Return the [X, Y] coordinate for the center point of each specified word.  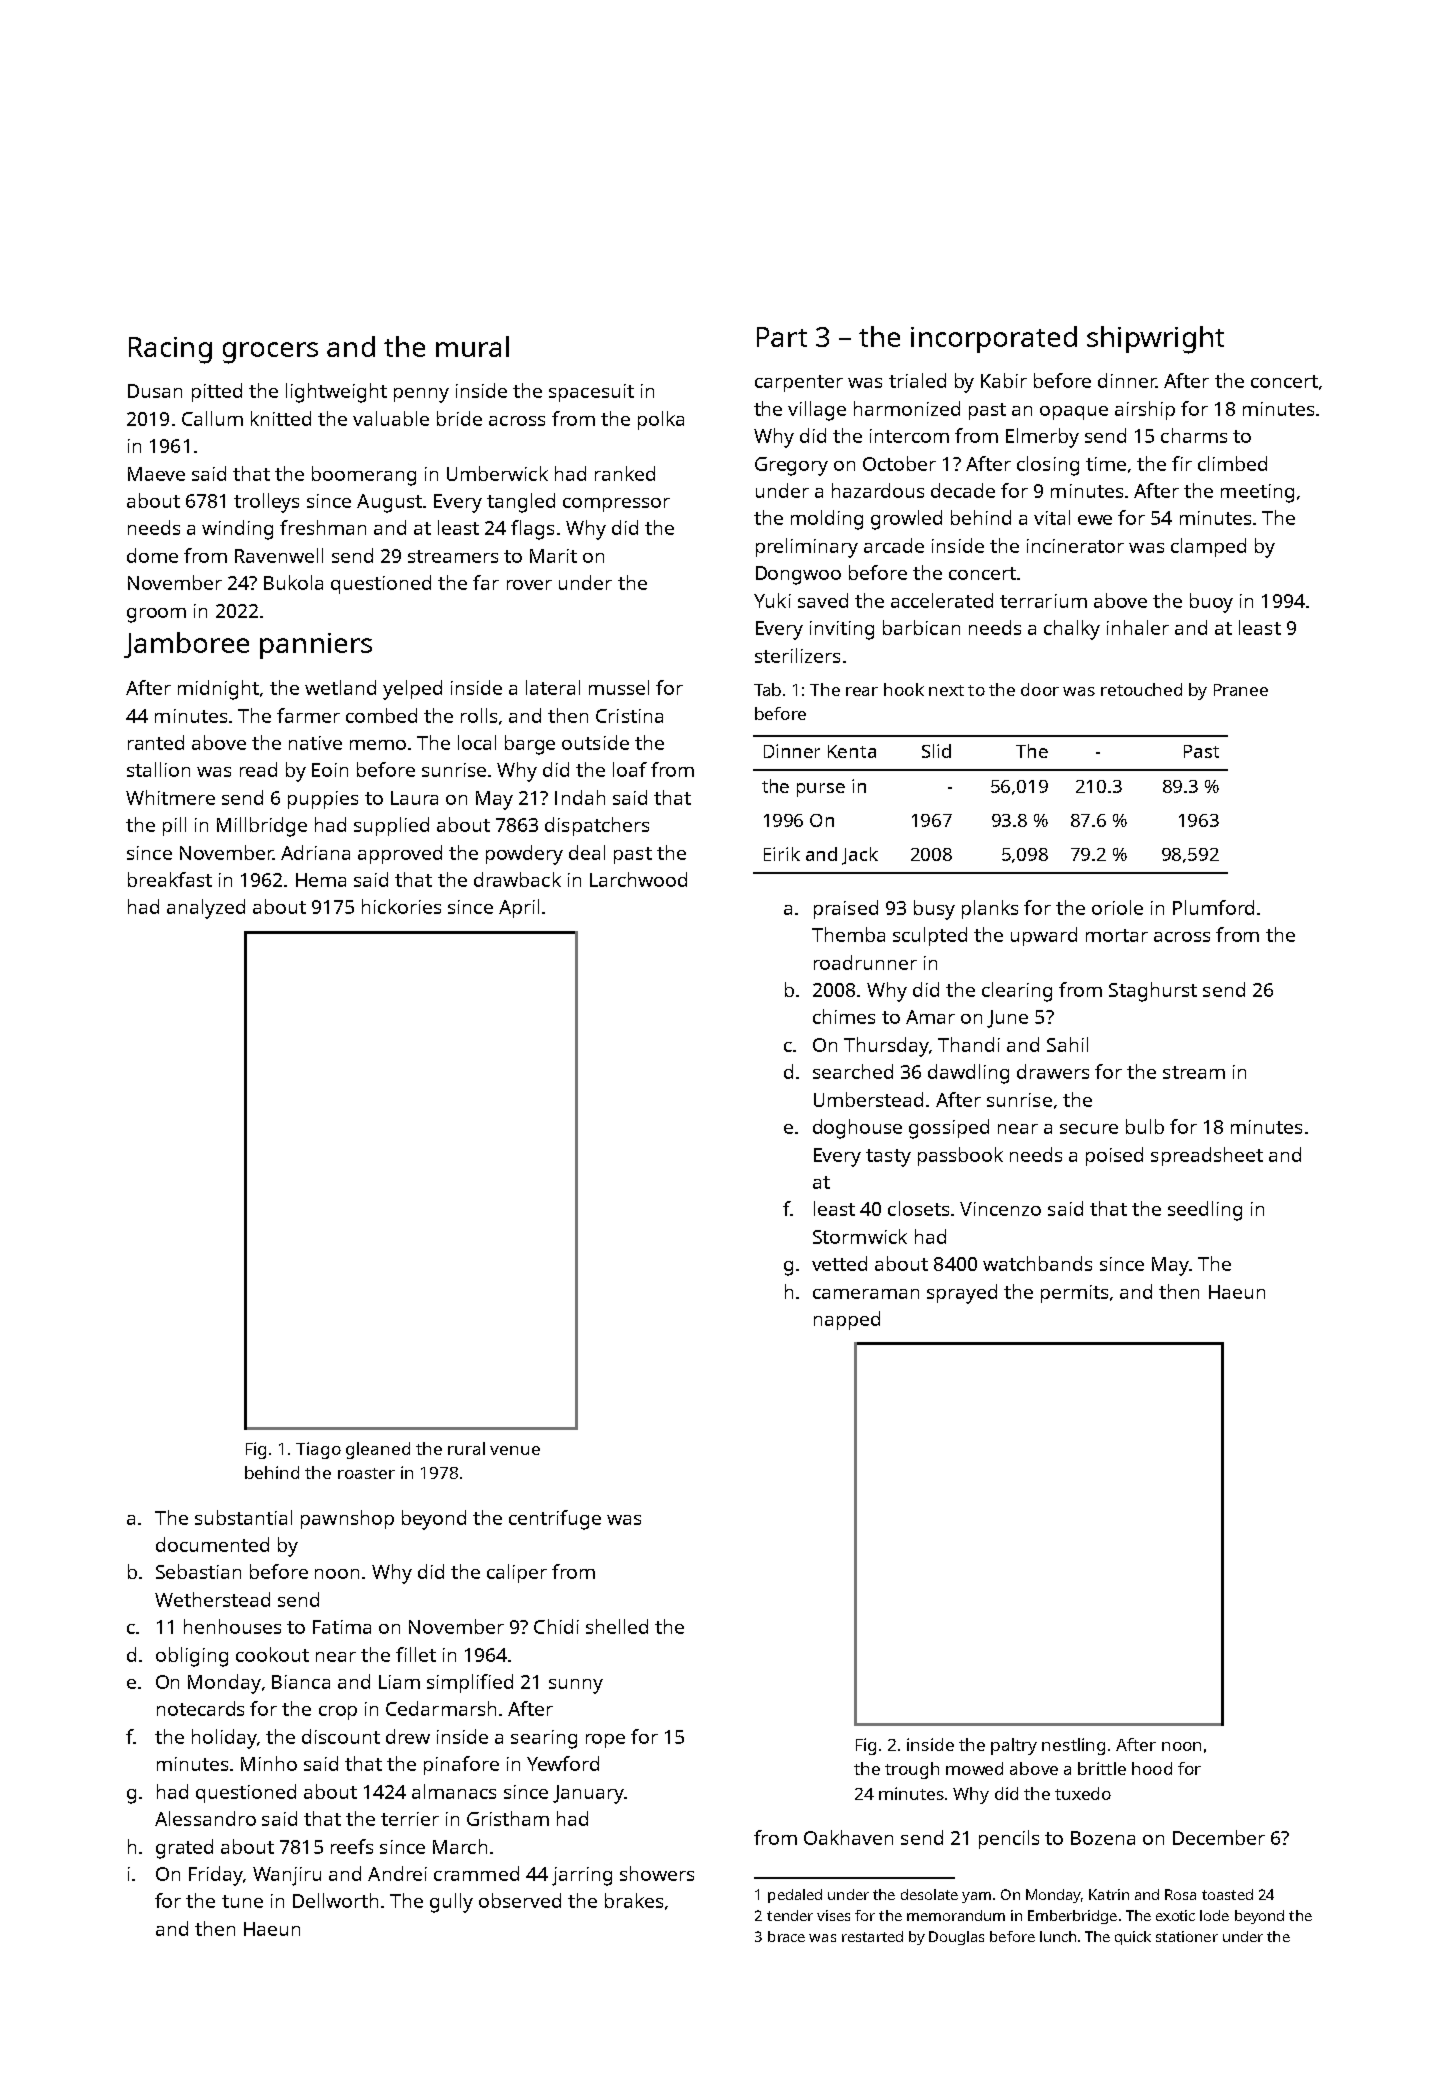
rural [466, 1448]
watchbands [1037, 1263]
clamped [1208, 547]
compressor [616, 505]
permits [1074, 1294]
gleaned [378, 1450]
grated [184, 1849]
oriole [1117, 907]
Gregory [791, 466]
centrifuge [555, 1520]
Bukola [293, 582]
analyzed [206, 909]
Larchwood [638, 879]
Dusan [155, 391]
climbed [1232, 463]
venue [515, 1450]
